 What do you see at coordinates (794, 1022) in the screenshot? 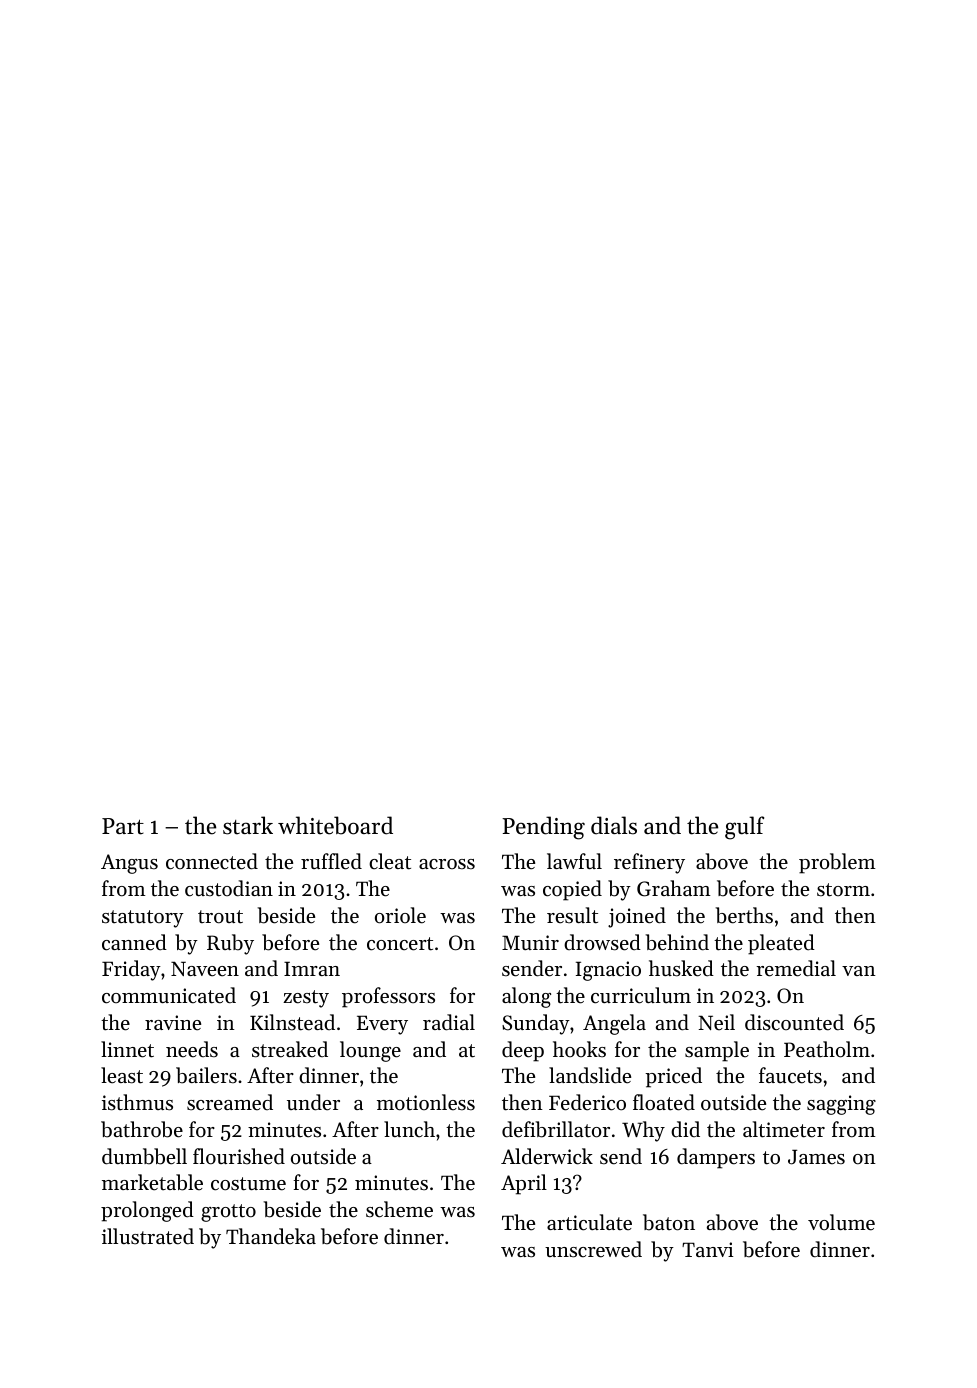
I see `discounted` at bounding box center [794, 1022].
